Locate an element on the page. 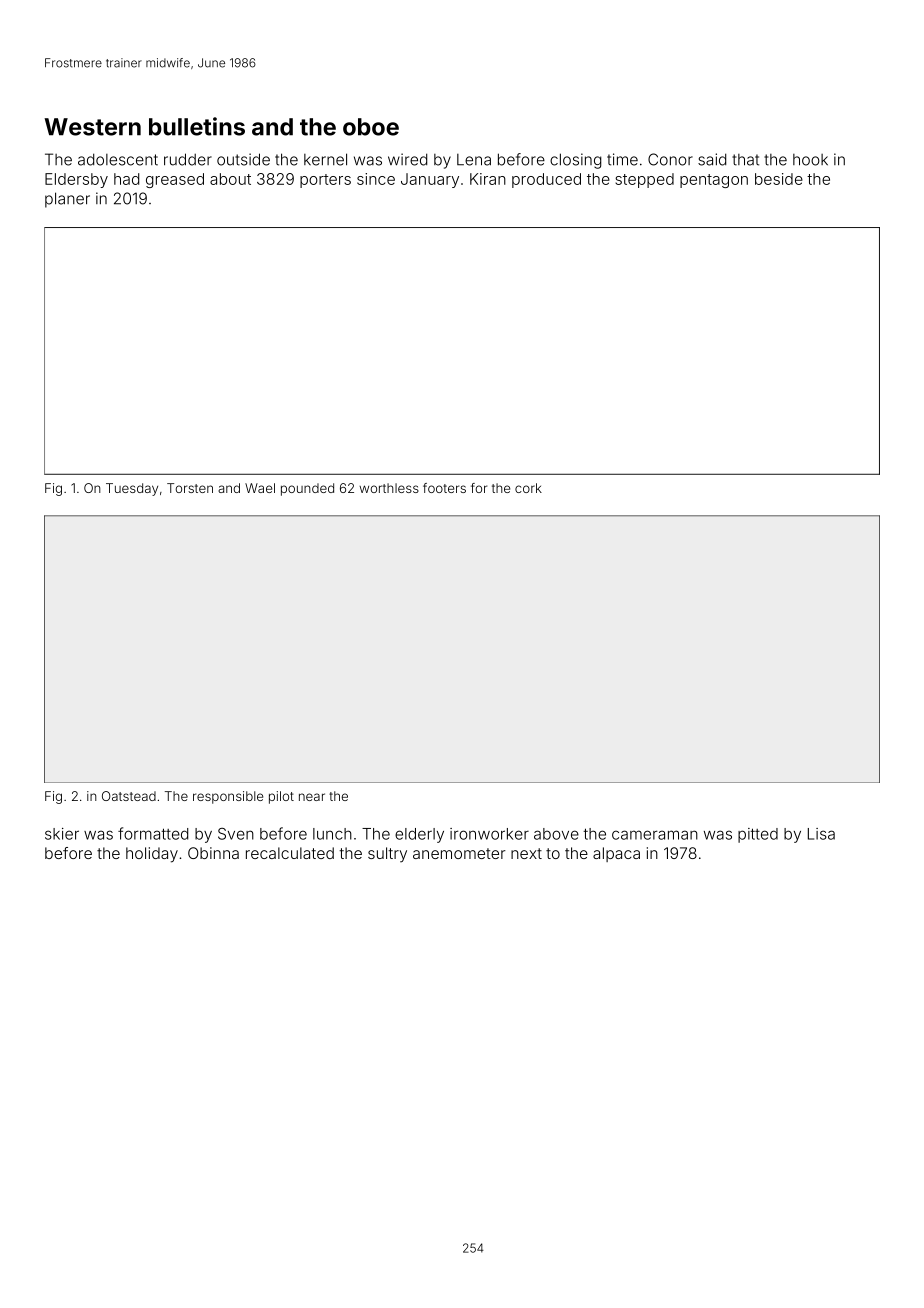 The width and height of the image is (924, 1308). had is located at coordinates (126, 179).
